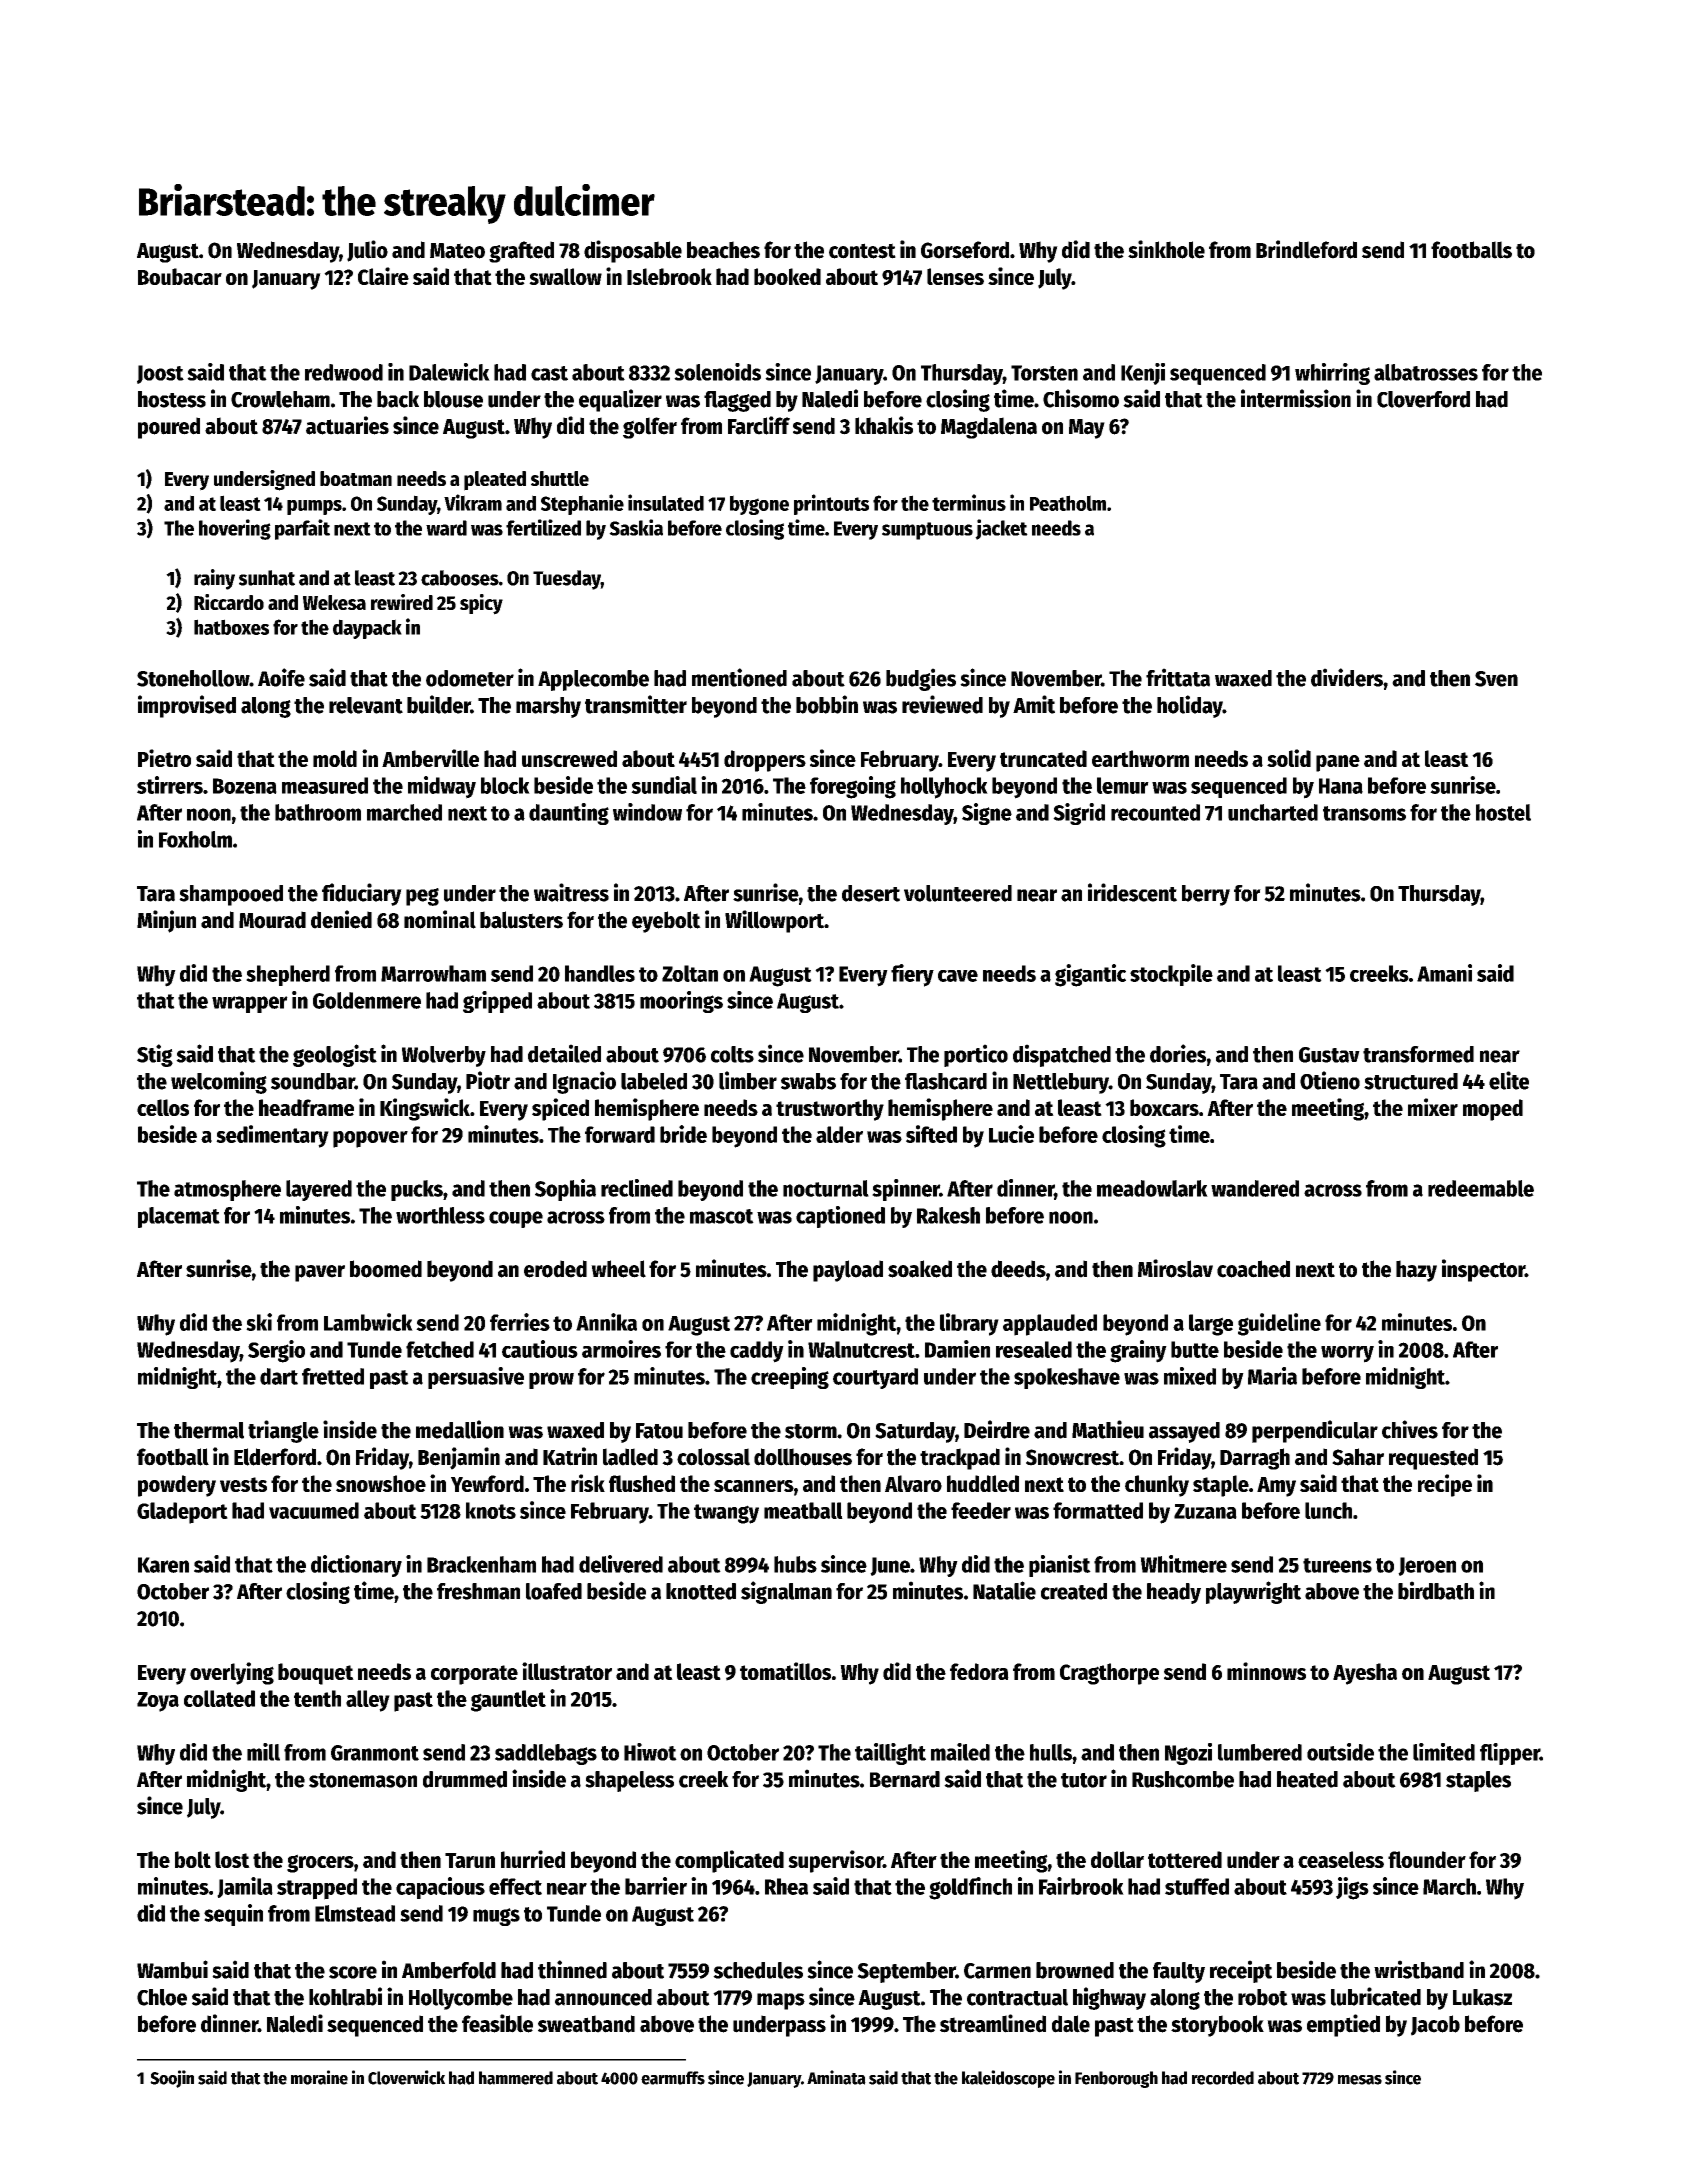  Describe the element at coordinates (193, 678) in the screenshot. I see `Stonehollow` at that location.
